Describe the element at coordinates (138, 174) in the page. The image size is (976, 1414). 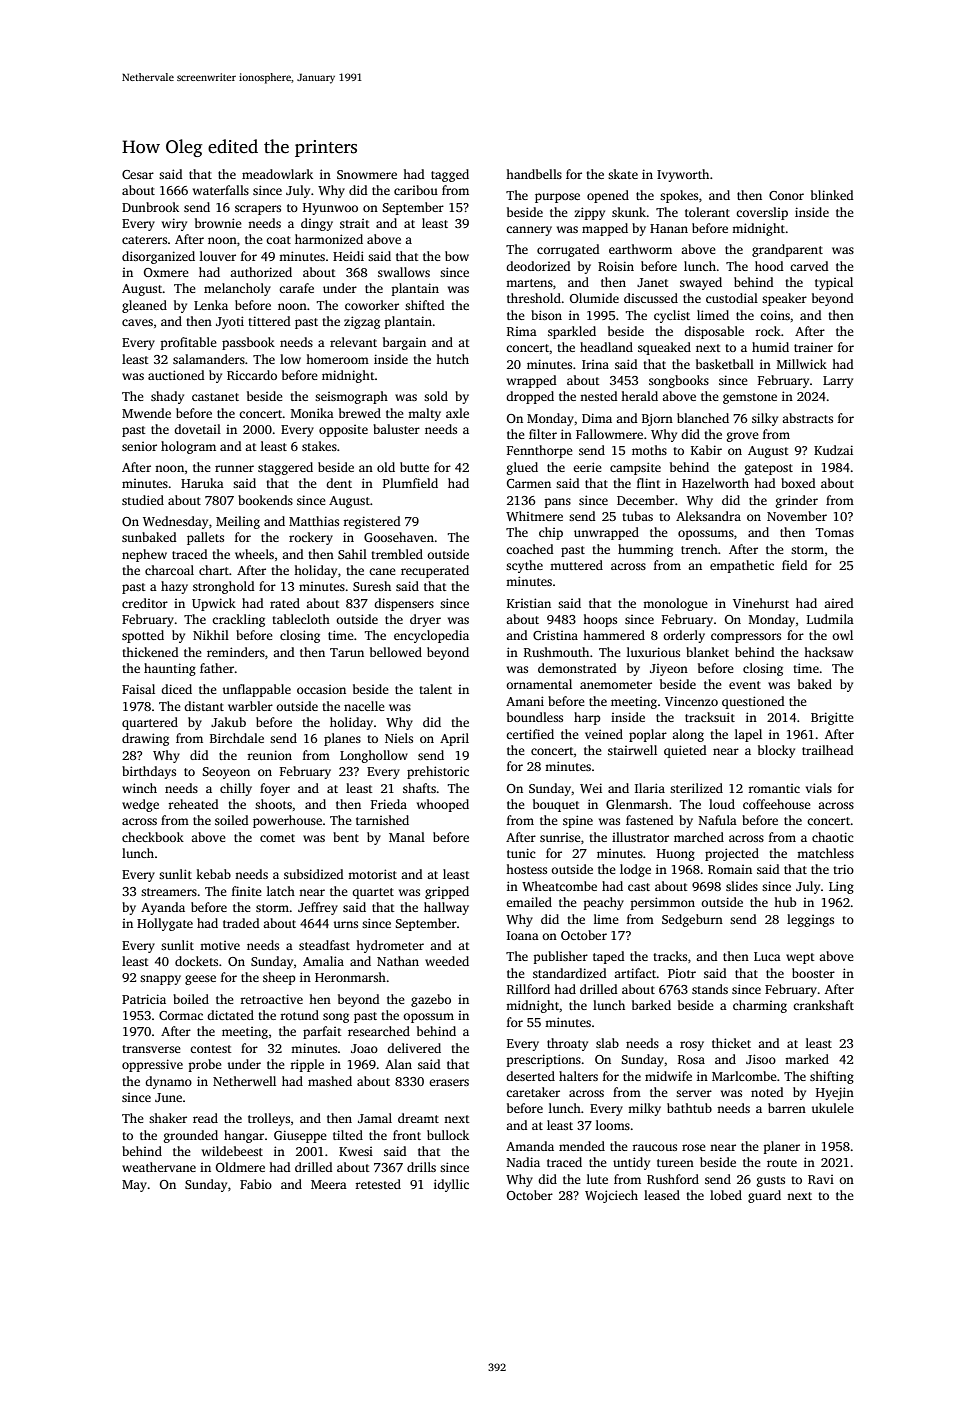
I see `Cesar` at that location.
